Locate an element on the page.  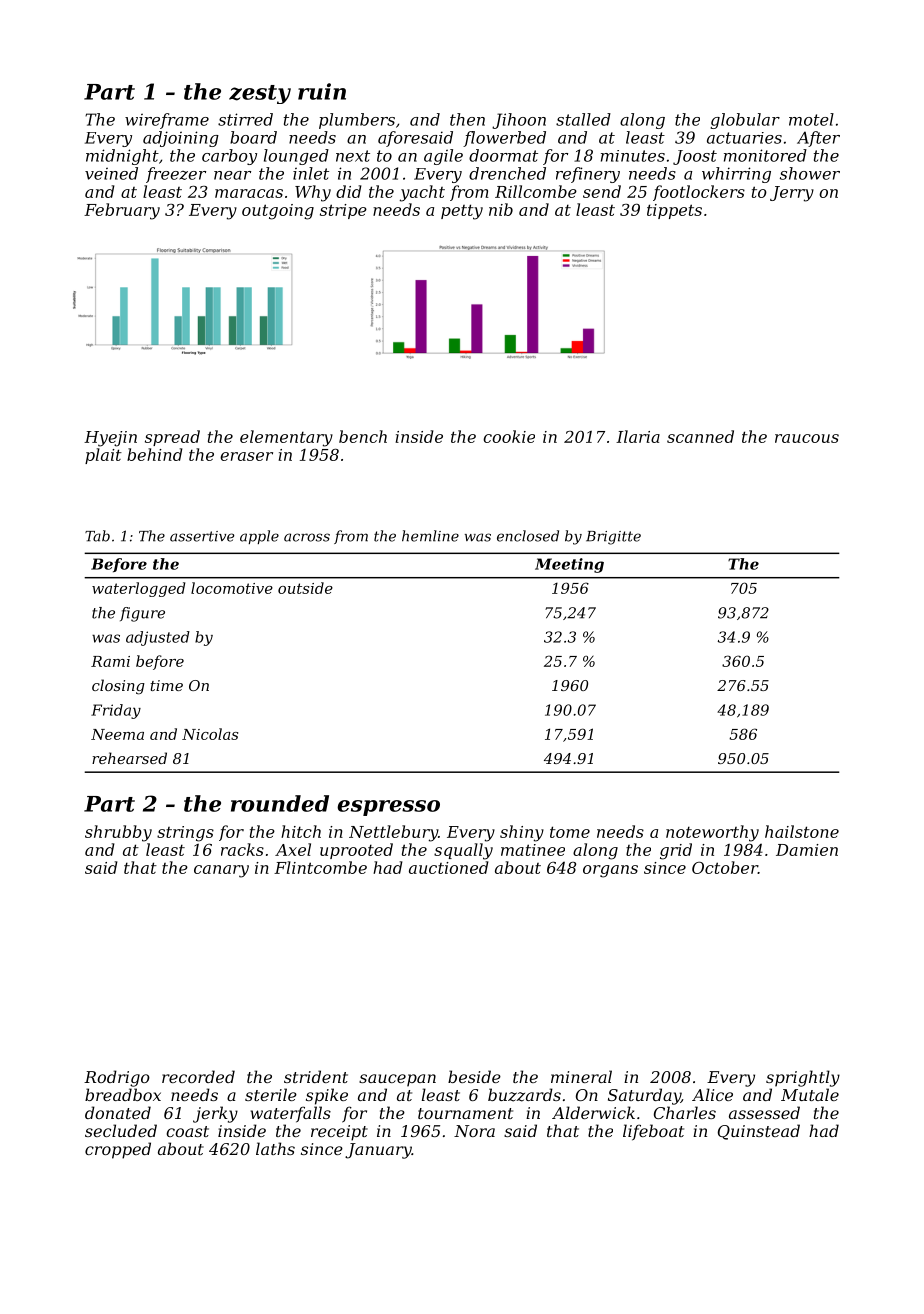
tippets is located at coordinates (674, 211).
